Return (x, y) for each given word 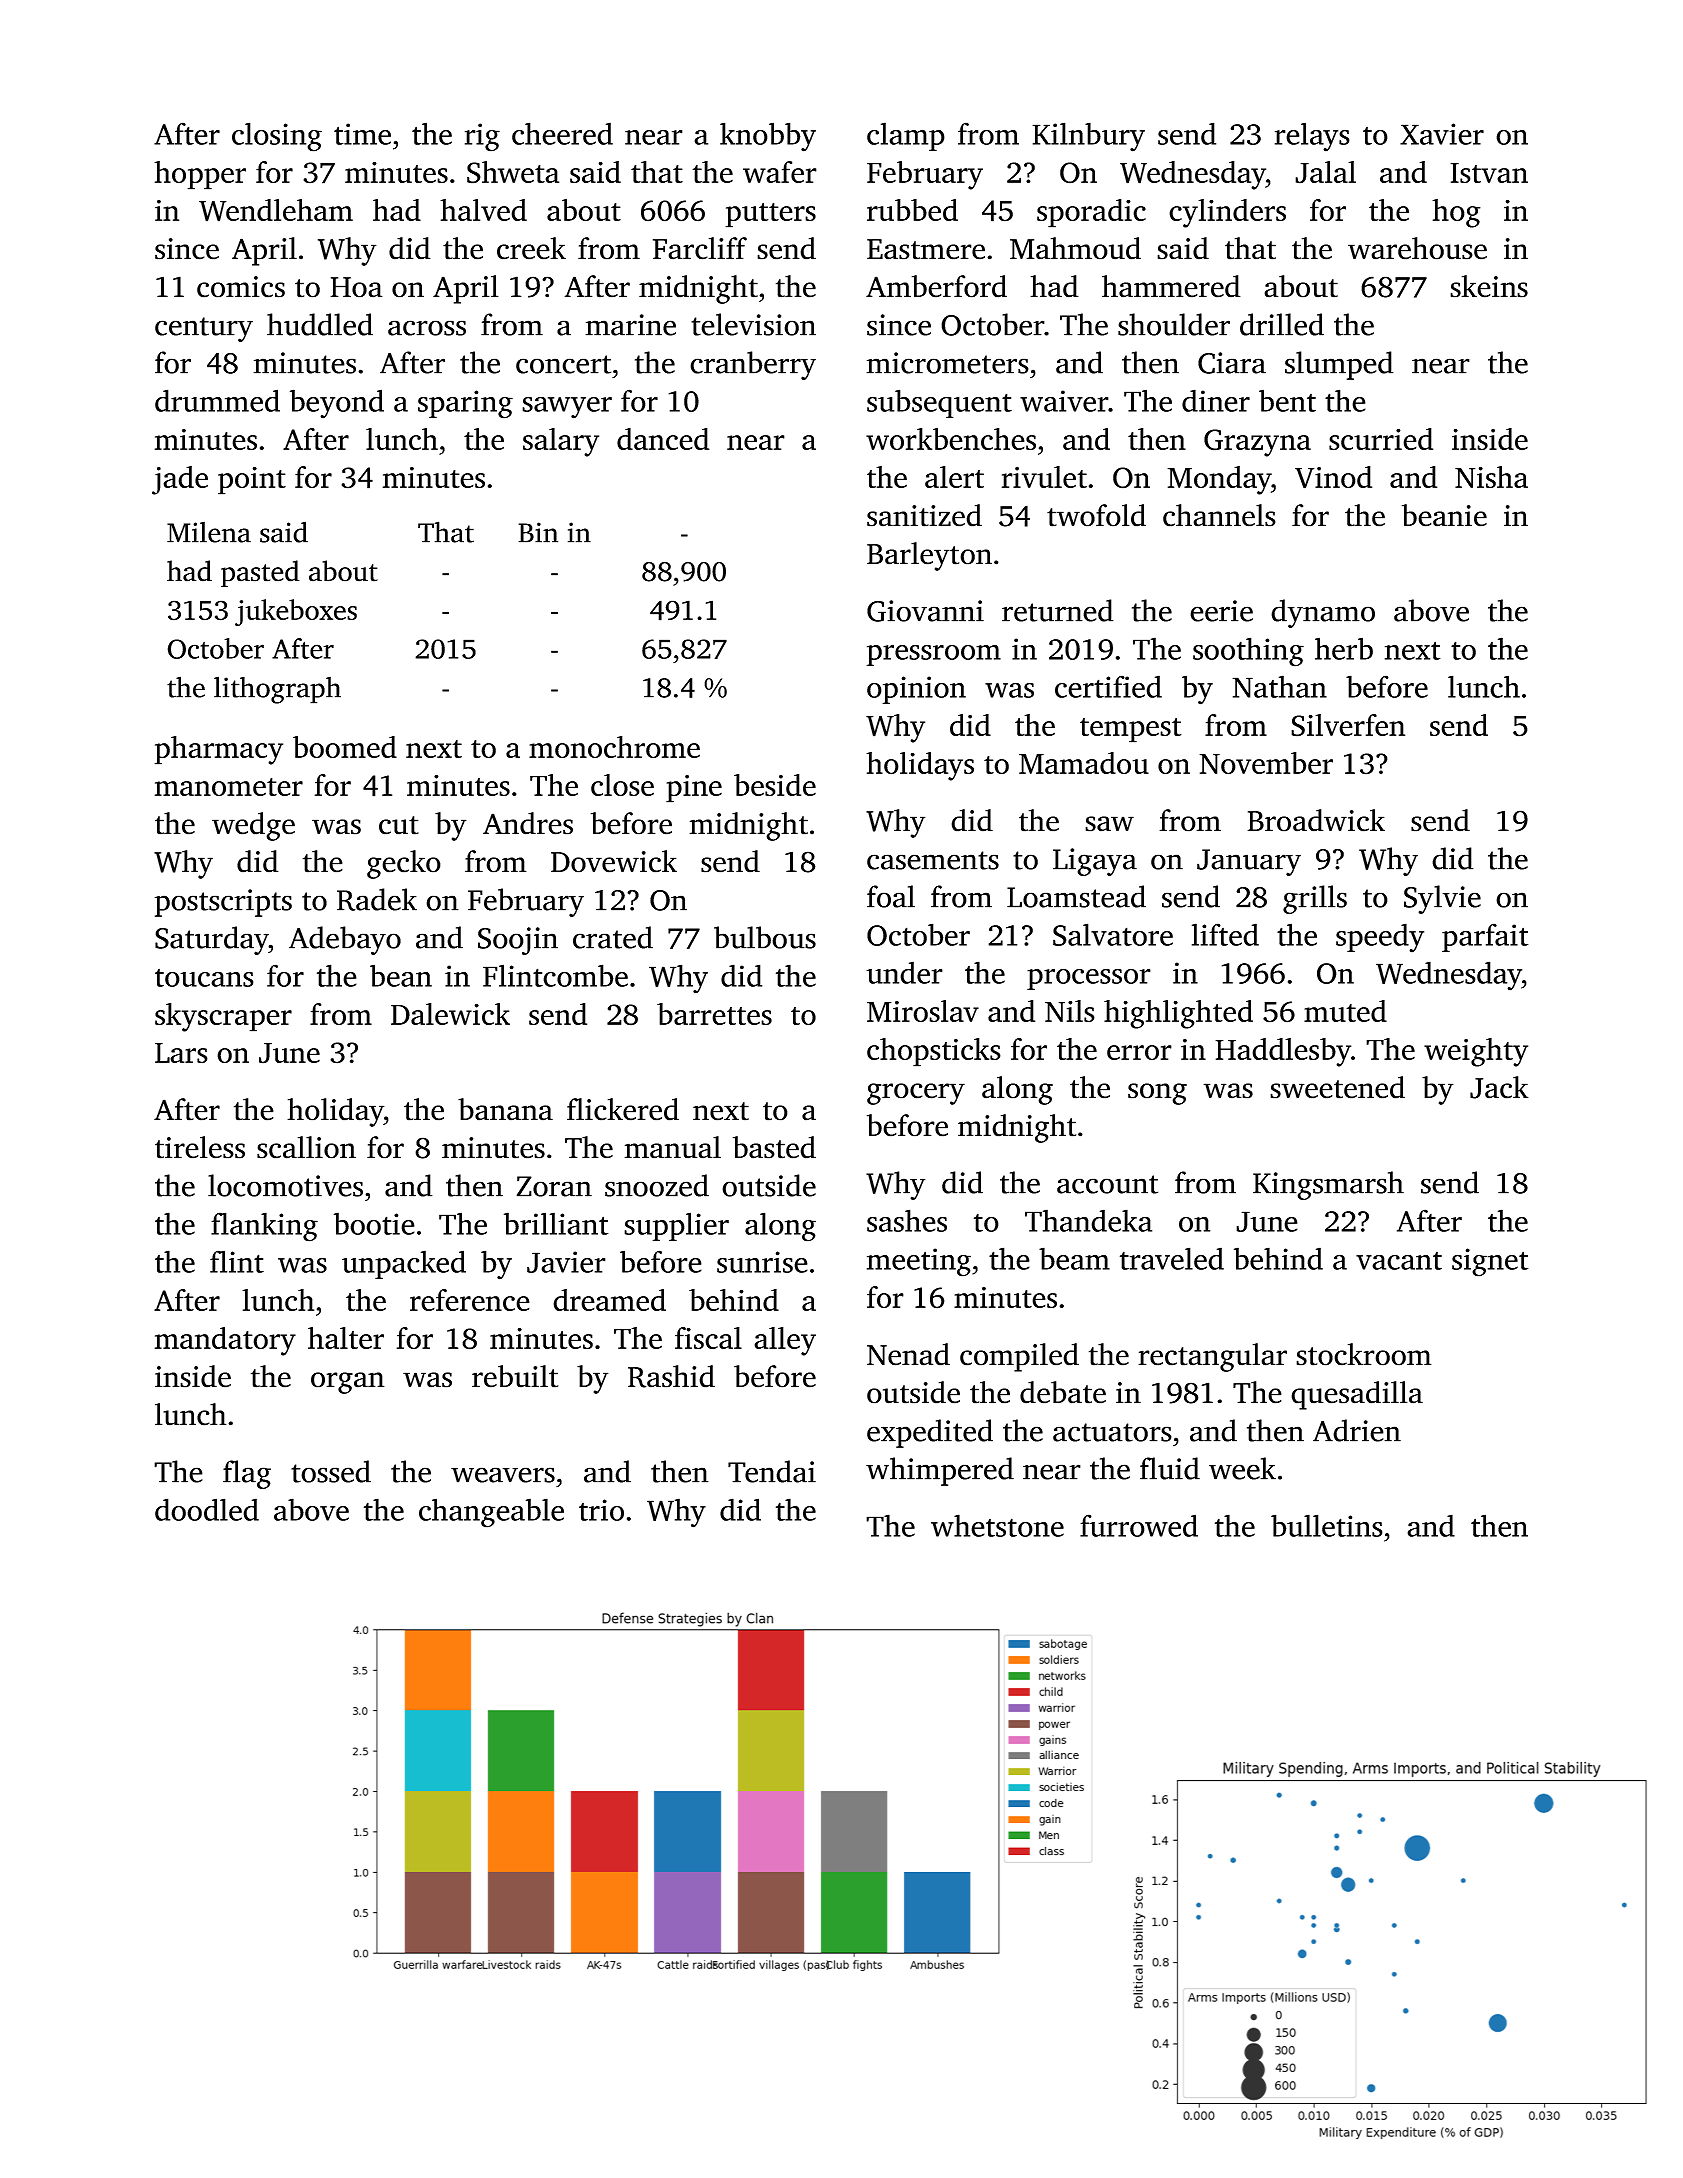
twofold (1096, 515)
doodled (207, 1509)
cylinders (1227, 213)
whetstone (997, 1525)
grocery (916, 1094)
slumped (1339, 365)
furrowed (1139, 1525)
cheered (562, 133)
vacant (1399, 1261)
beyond (337, 404)
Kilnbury (1088, 137)
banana (505, 1109)
